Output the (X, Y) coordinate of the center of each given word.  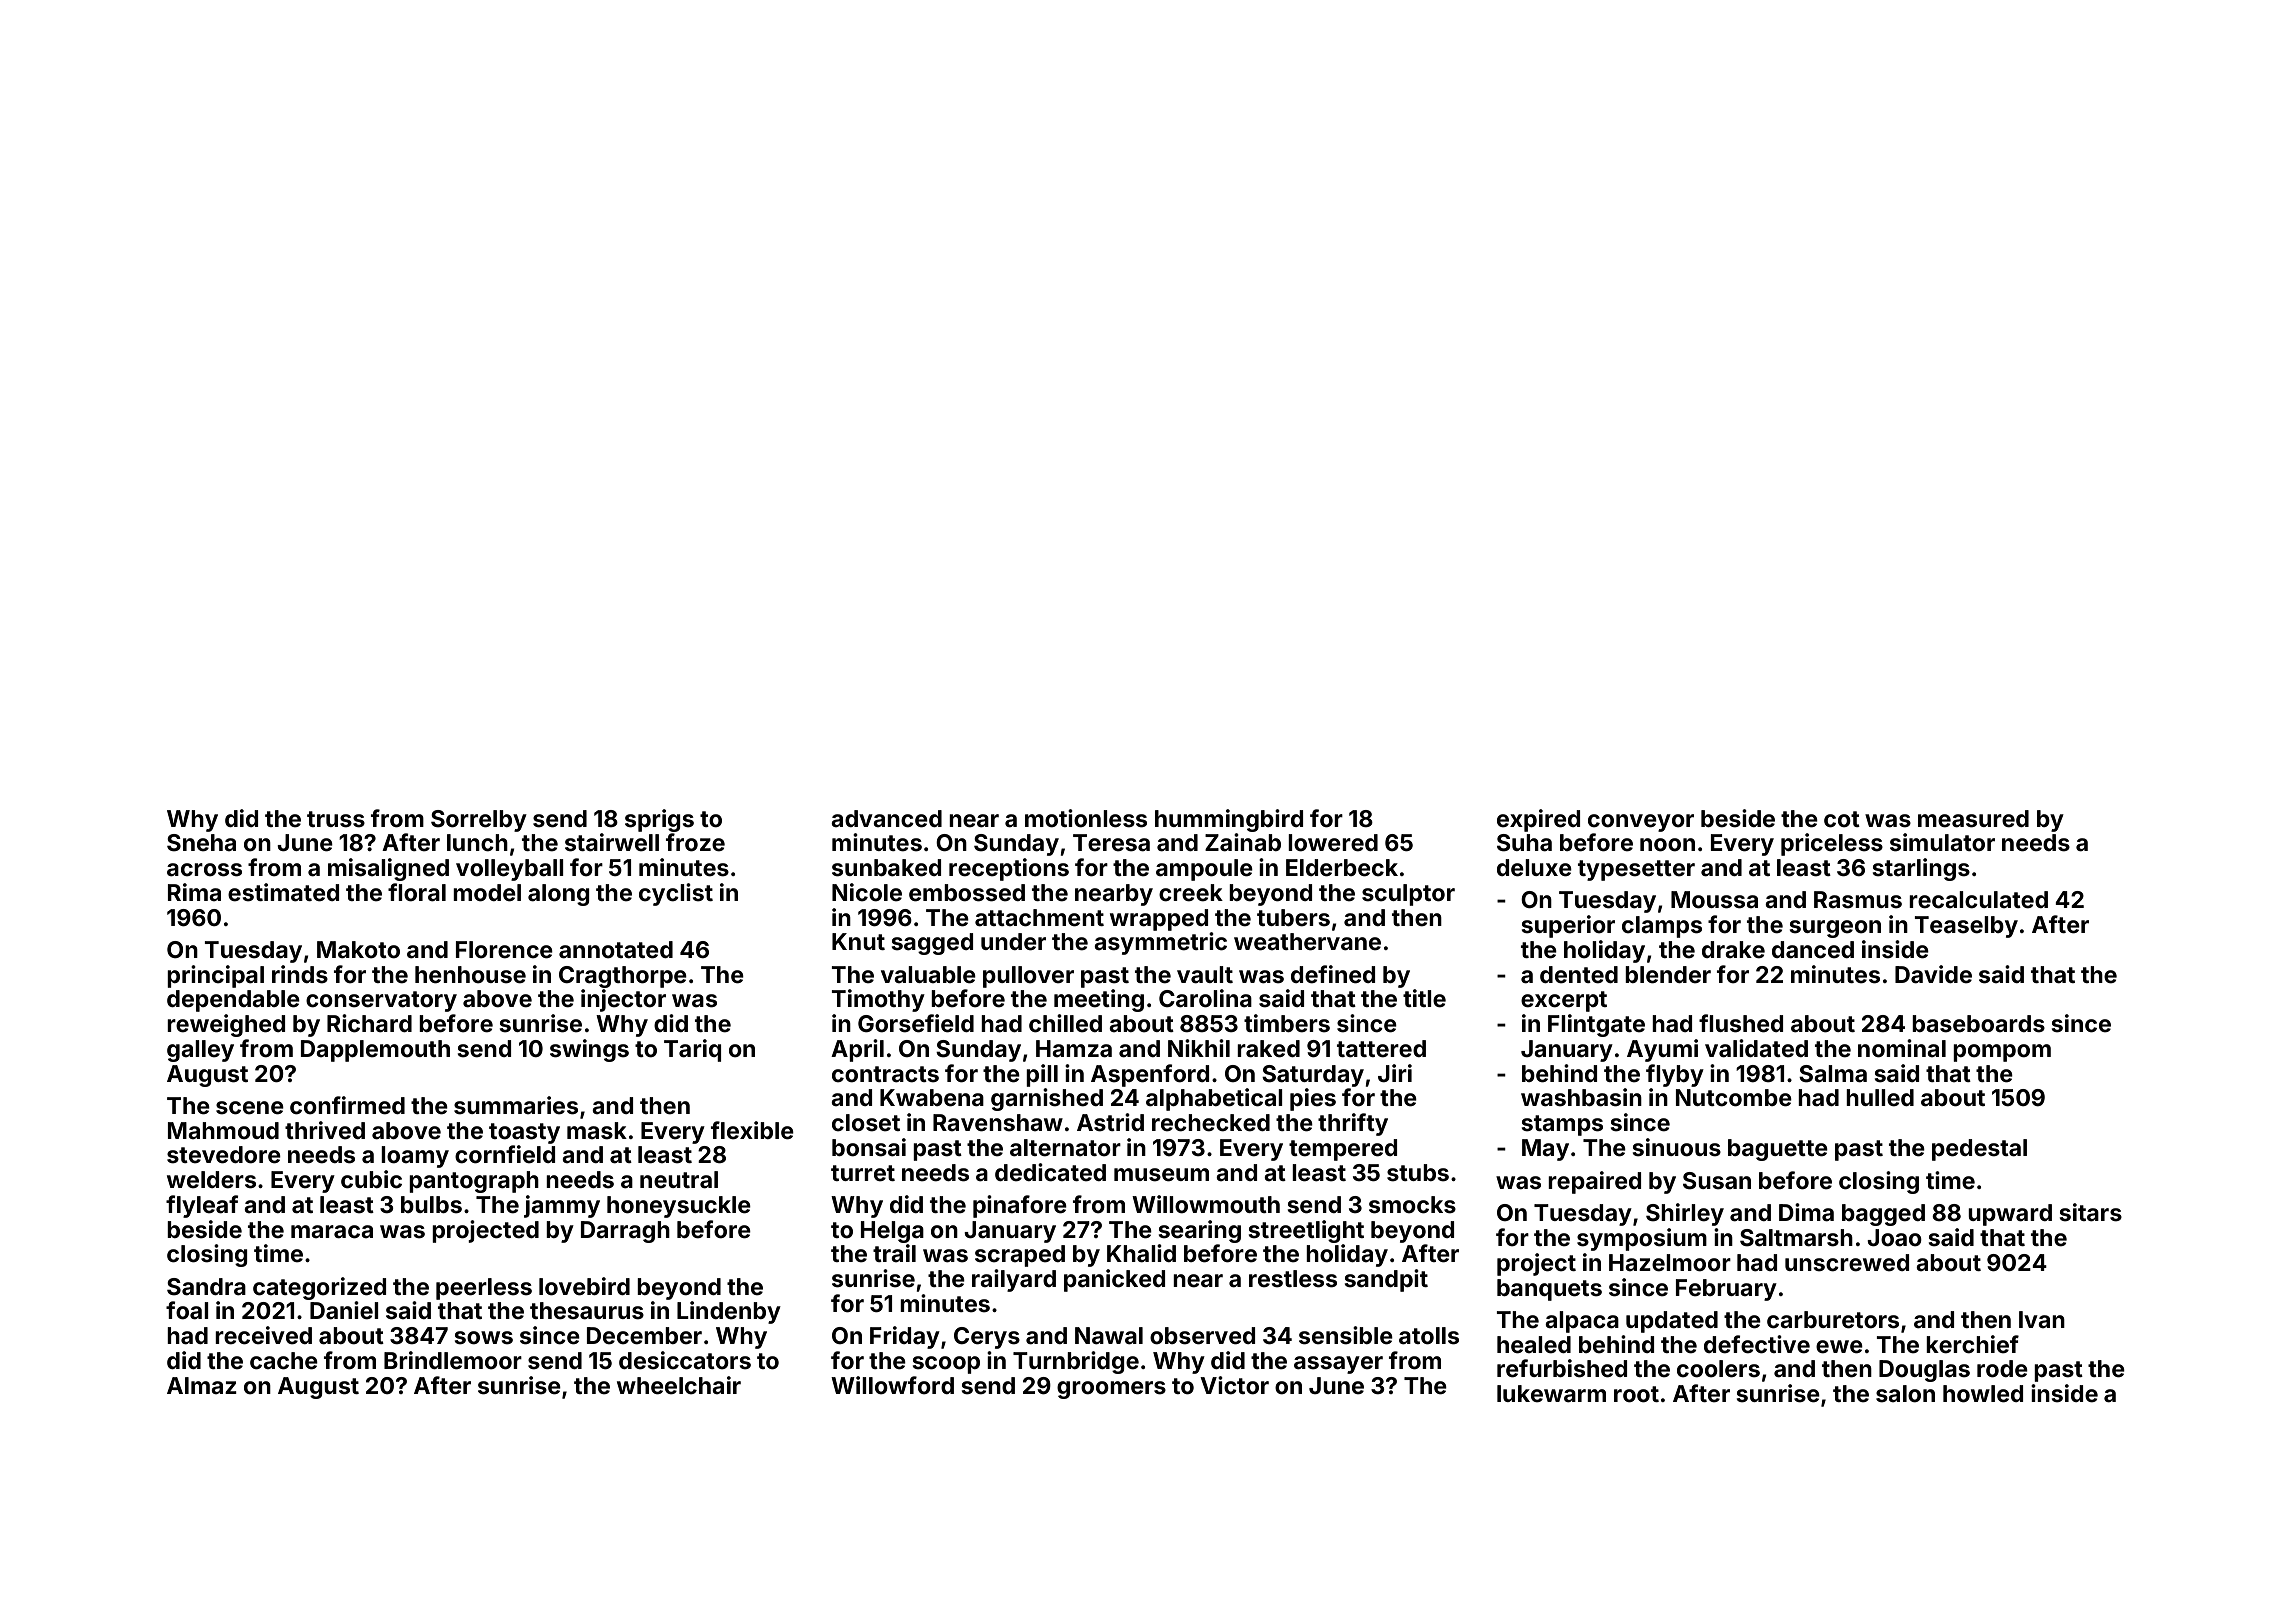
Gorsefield (916, 1023)
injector (623, 1000)
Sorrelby (479, 821)
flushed (1741, 1023)
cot (1842, 819)
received (263, 1335)
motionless (1086, 818)
